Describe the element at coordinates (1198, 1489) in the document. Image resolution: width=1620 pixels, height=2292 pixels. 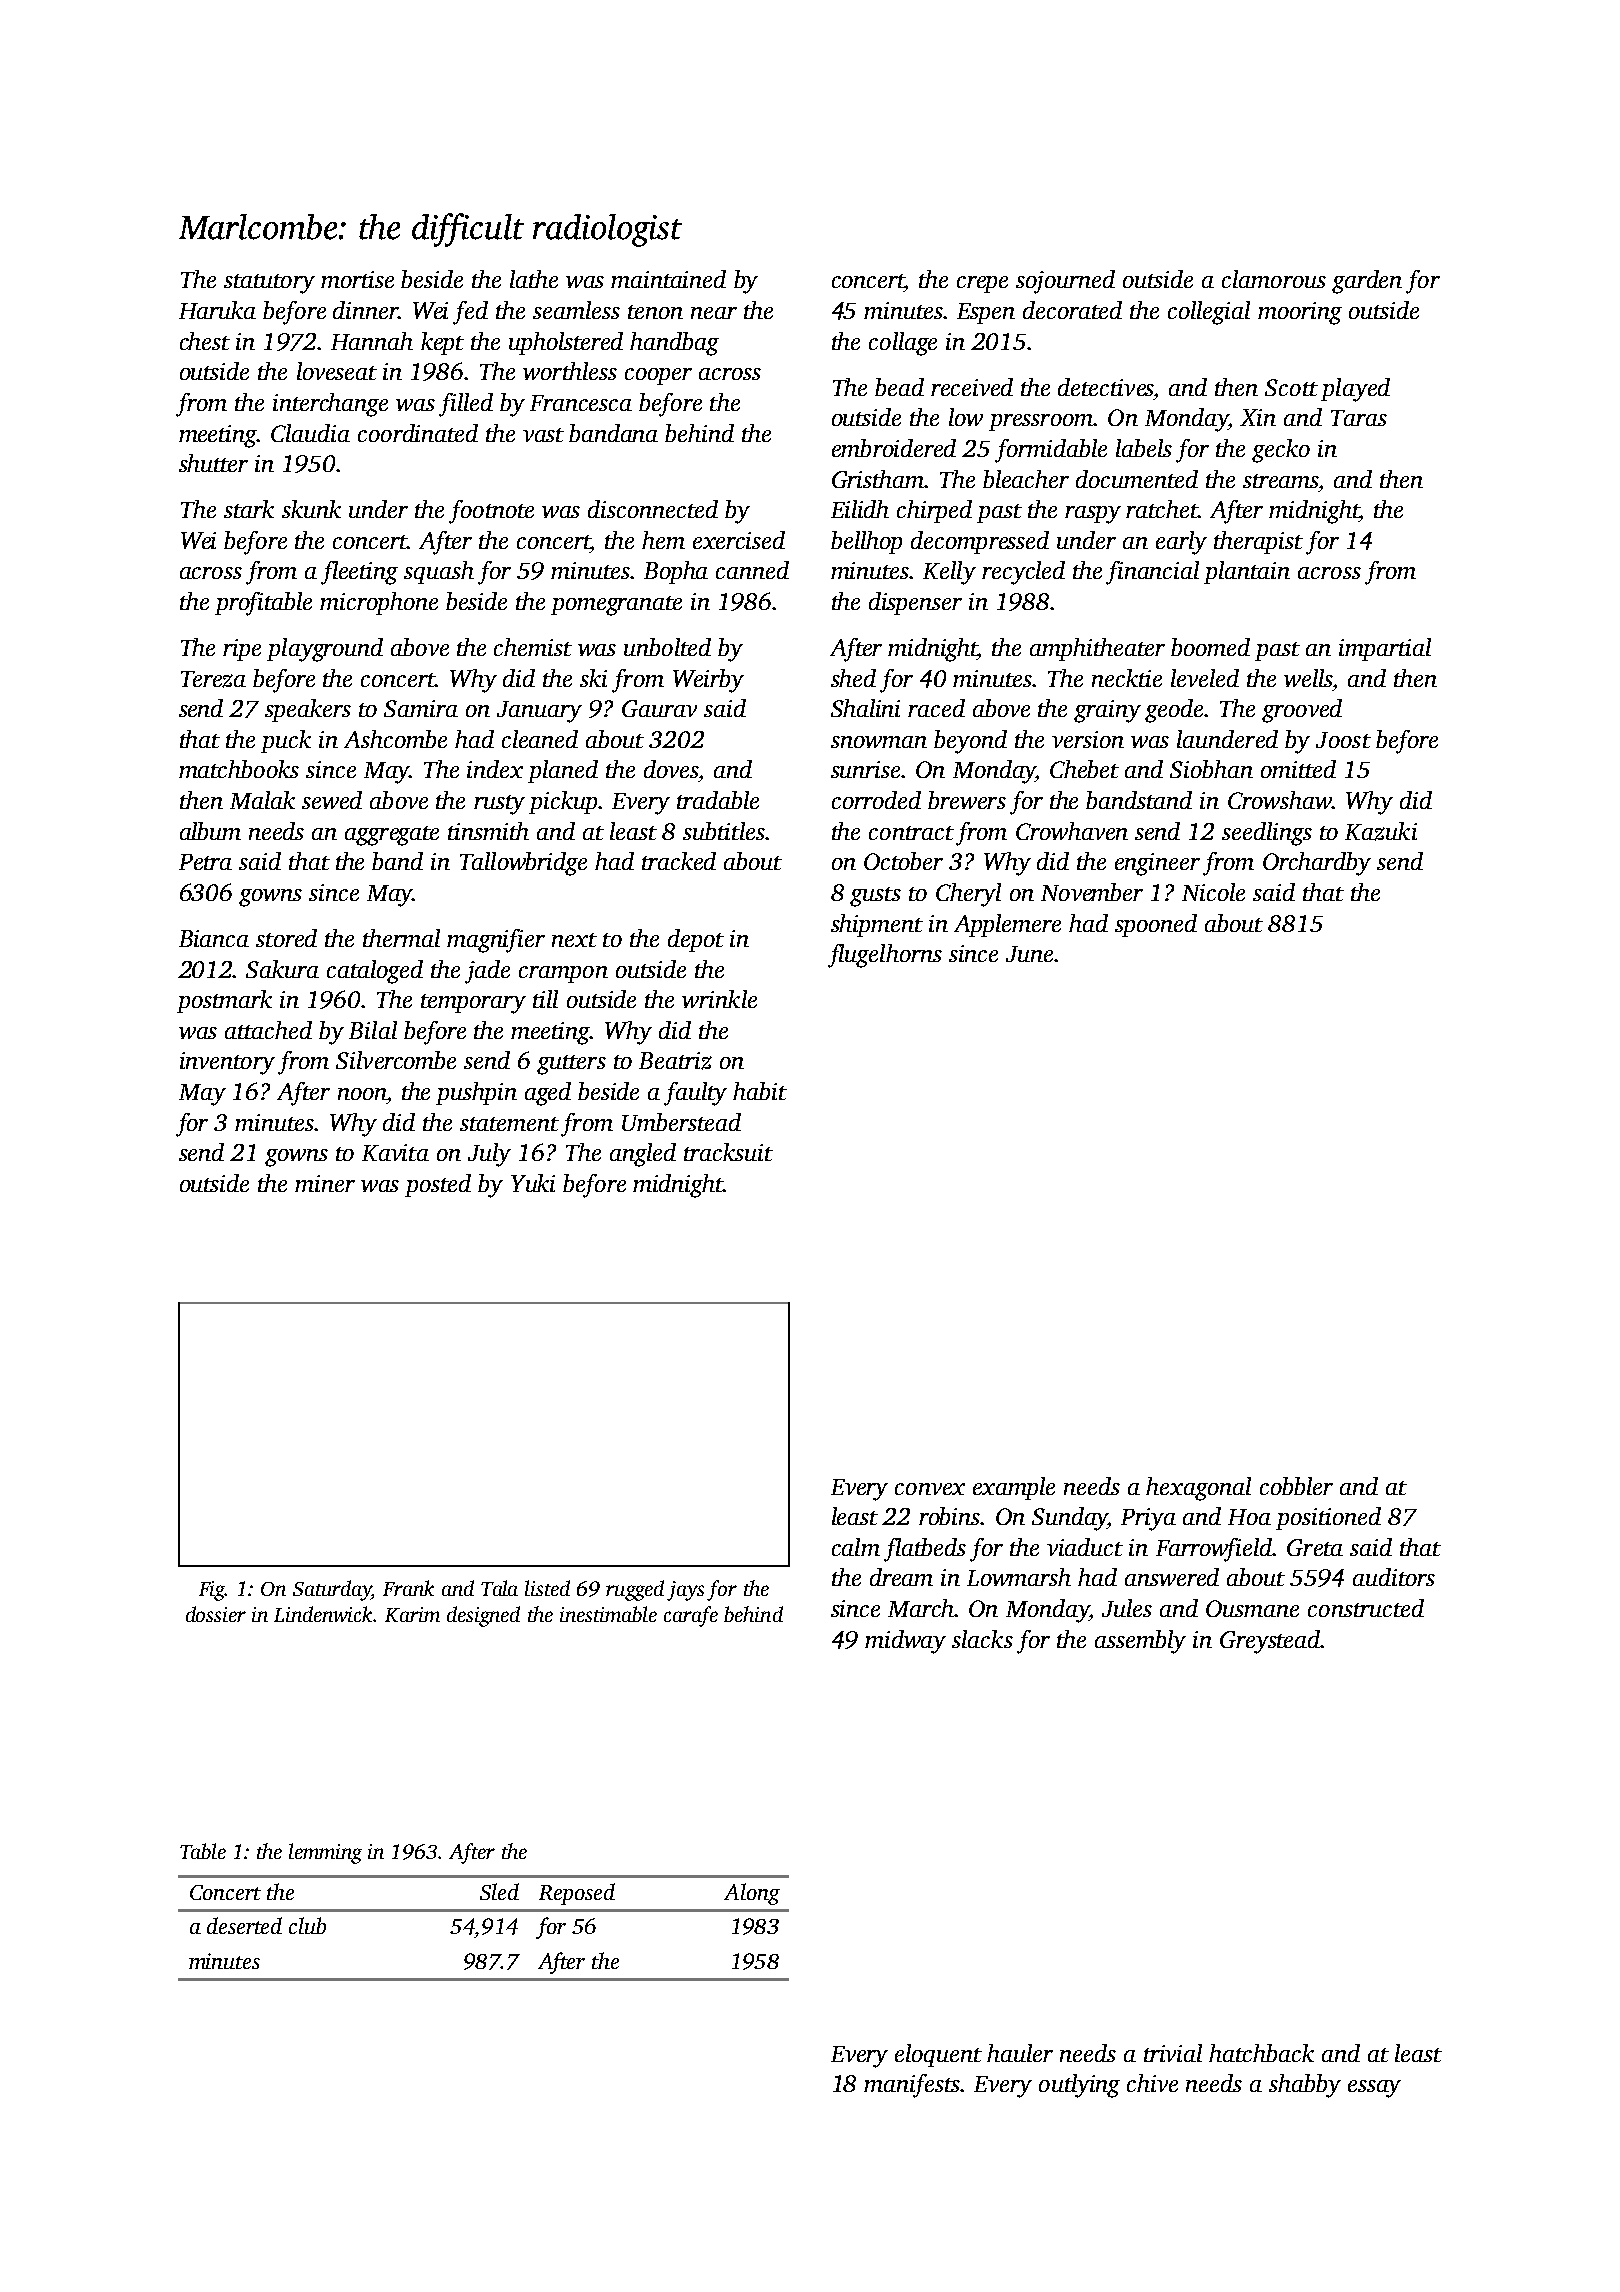
I see `hexagonal` at that location.
